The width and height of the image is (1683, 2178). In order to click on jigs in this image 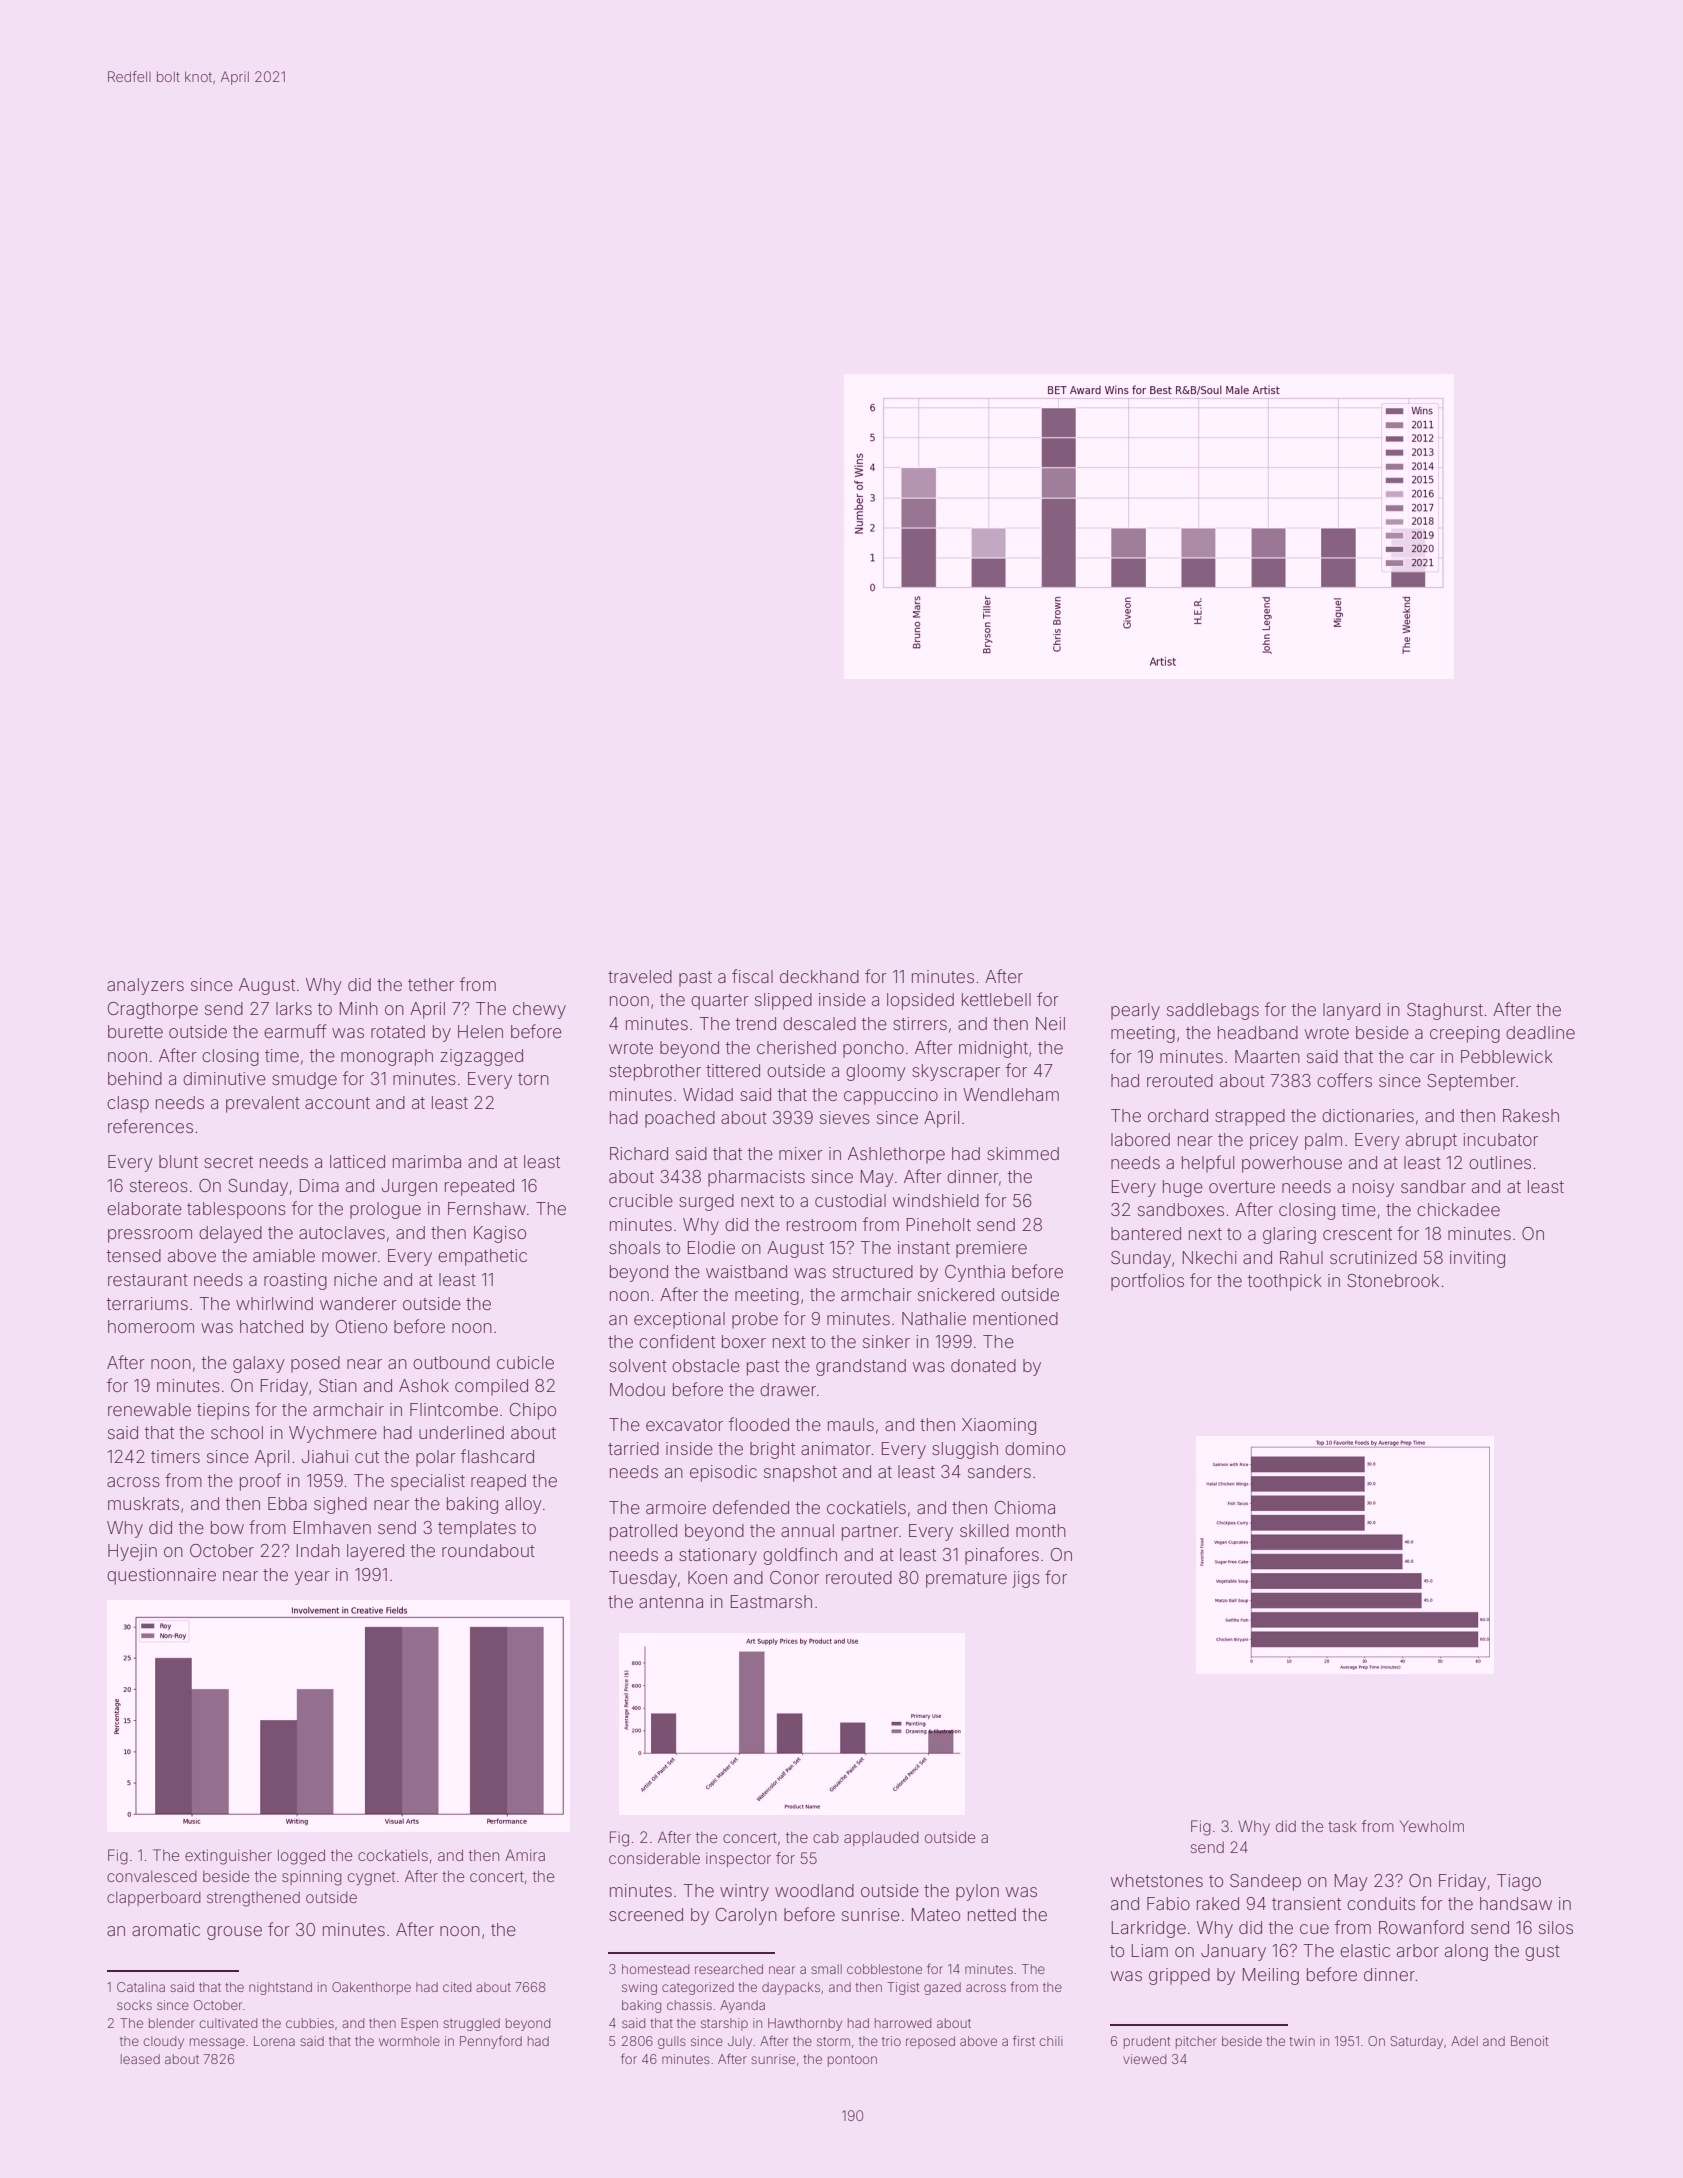, I will do `click(1026, 1579)`.
